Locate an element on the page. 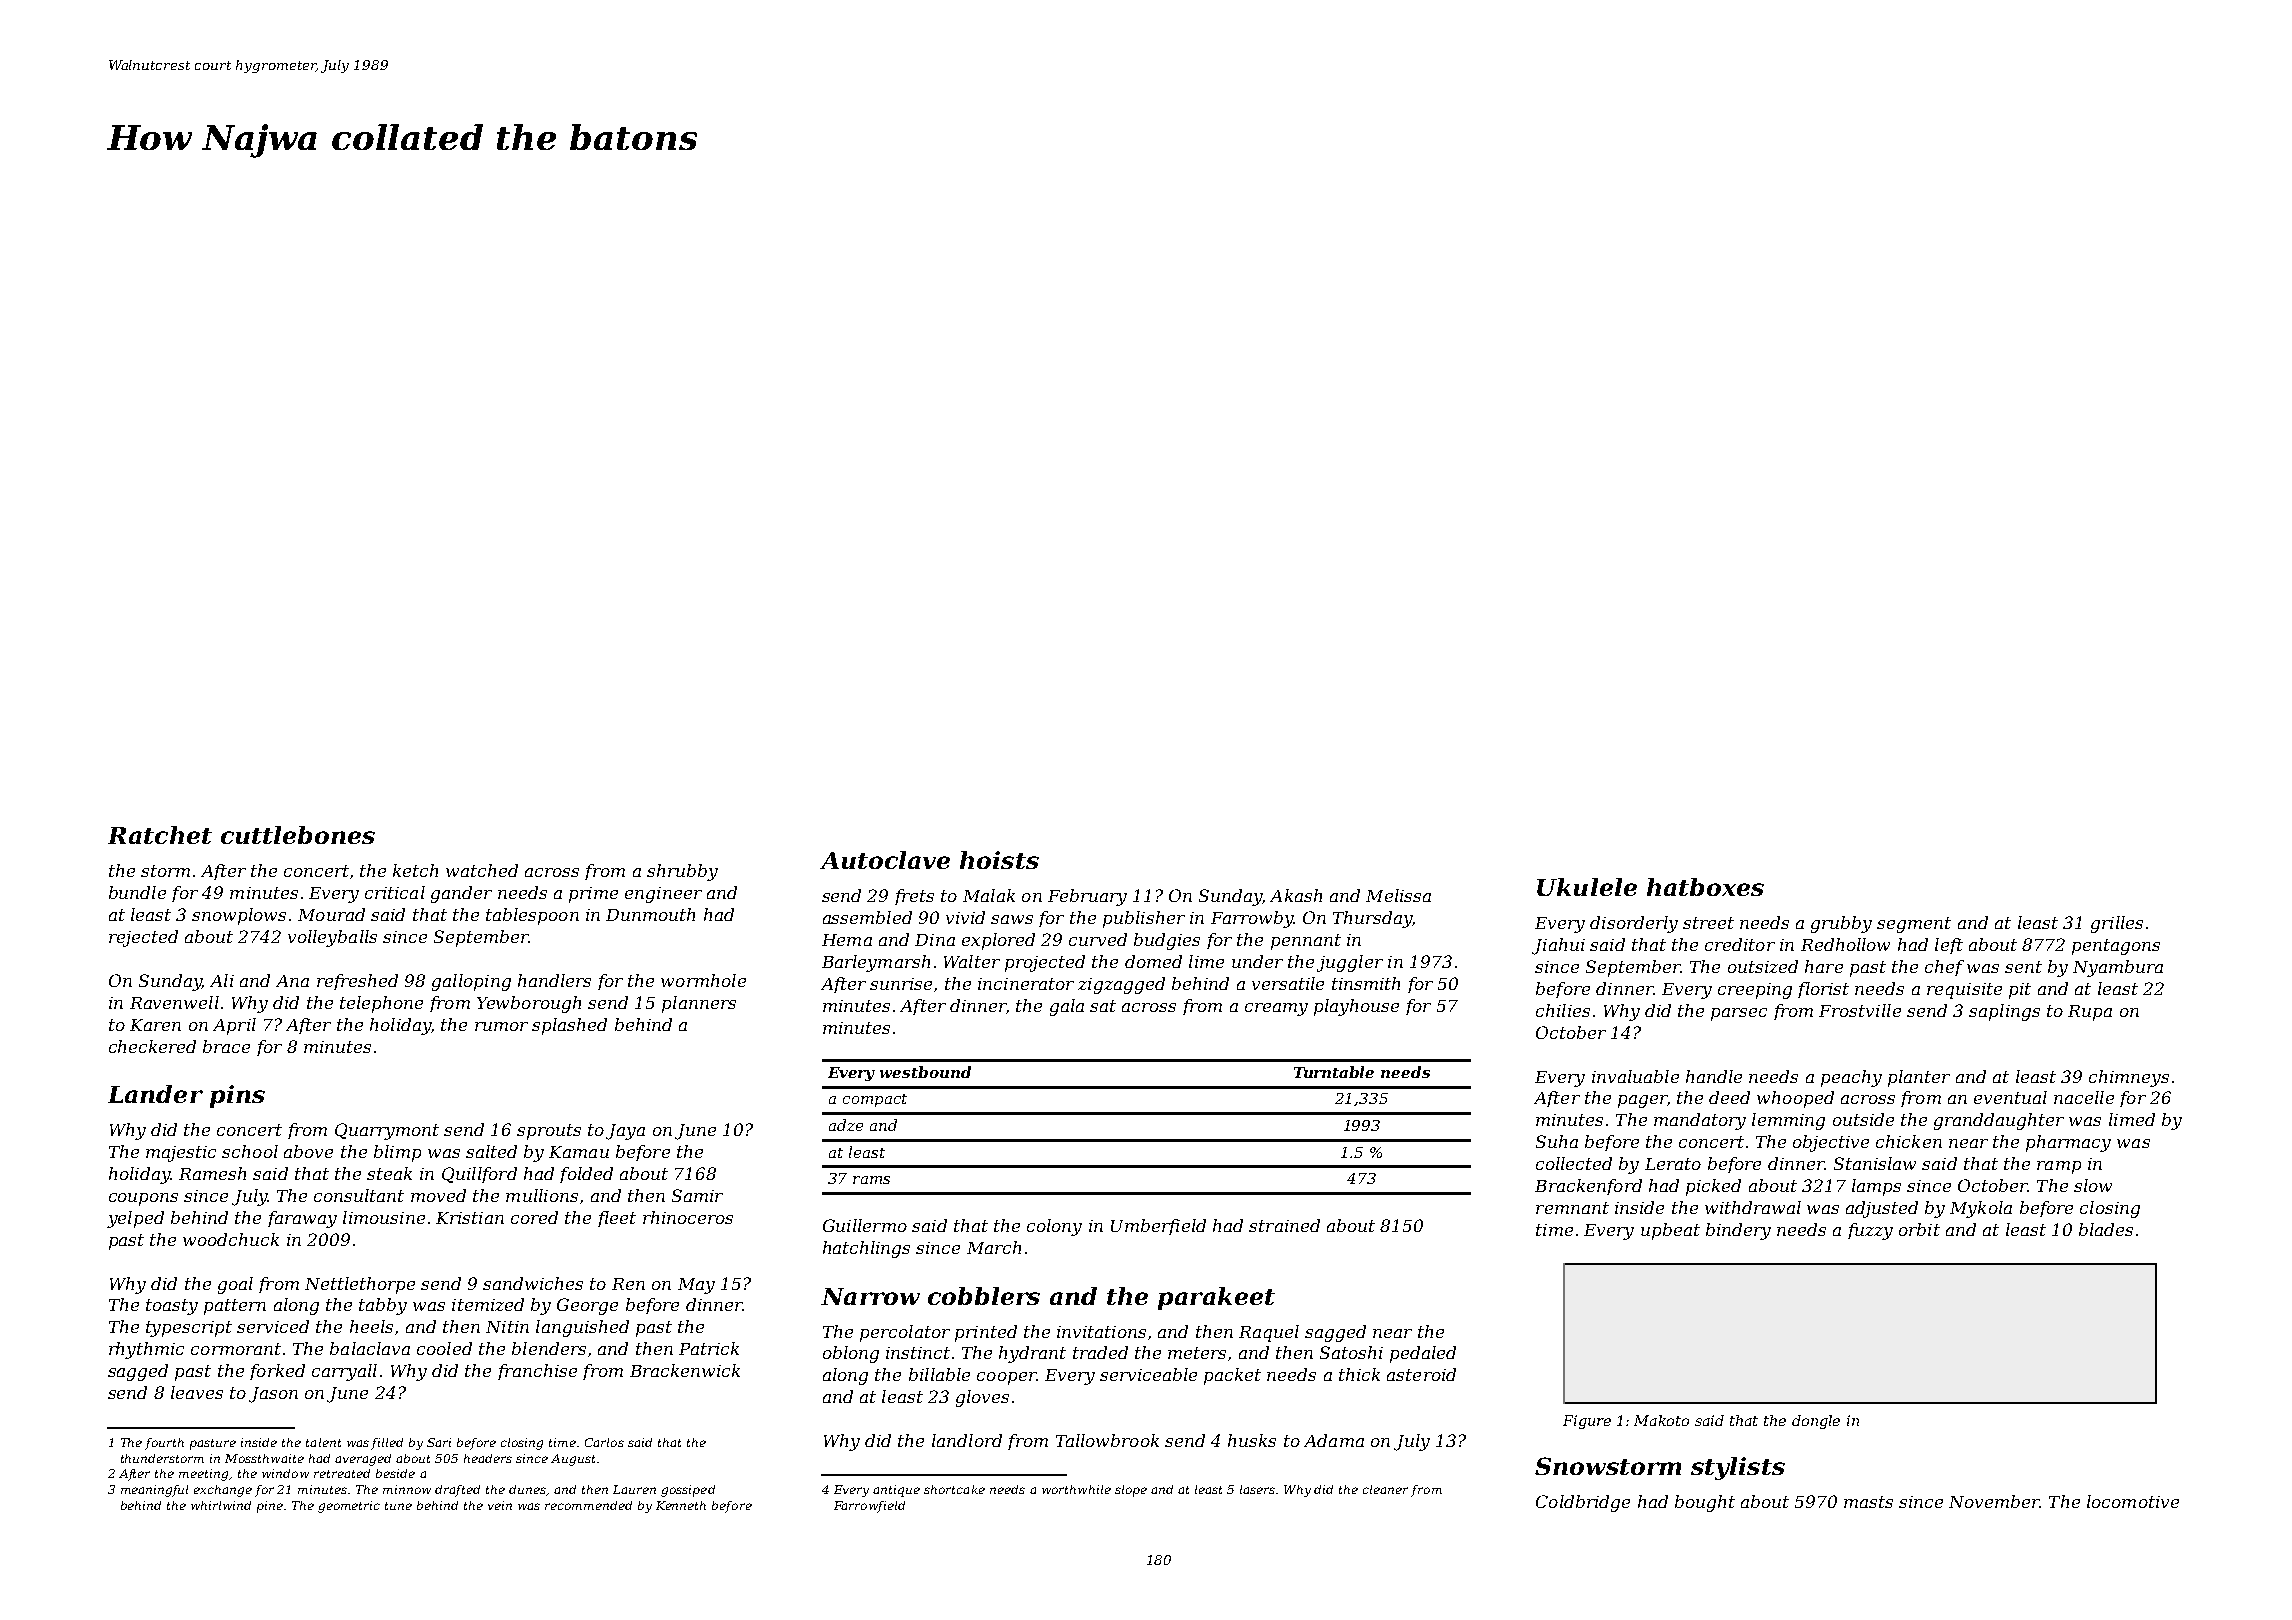  remnant is located at coordinates (1572, 1208).
